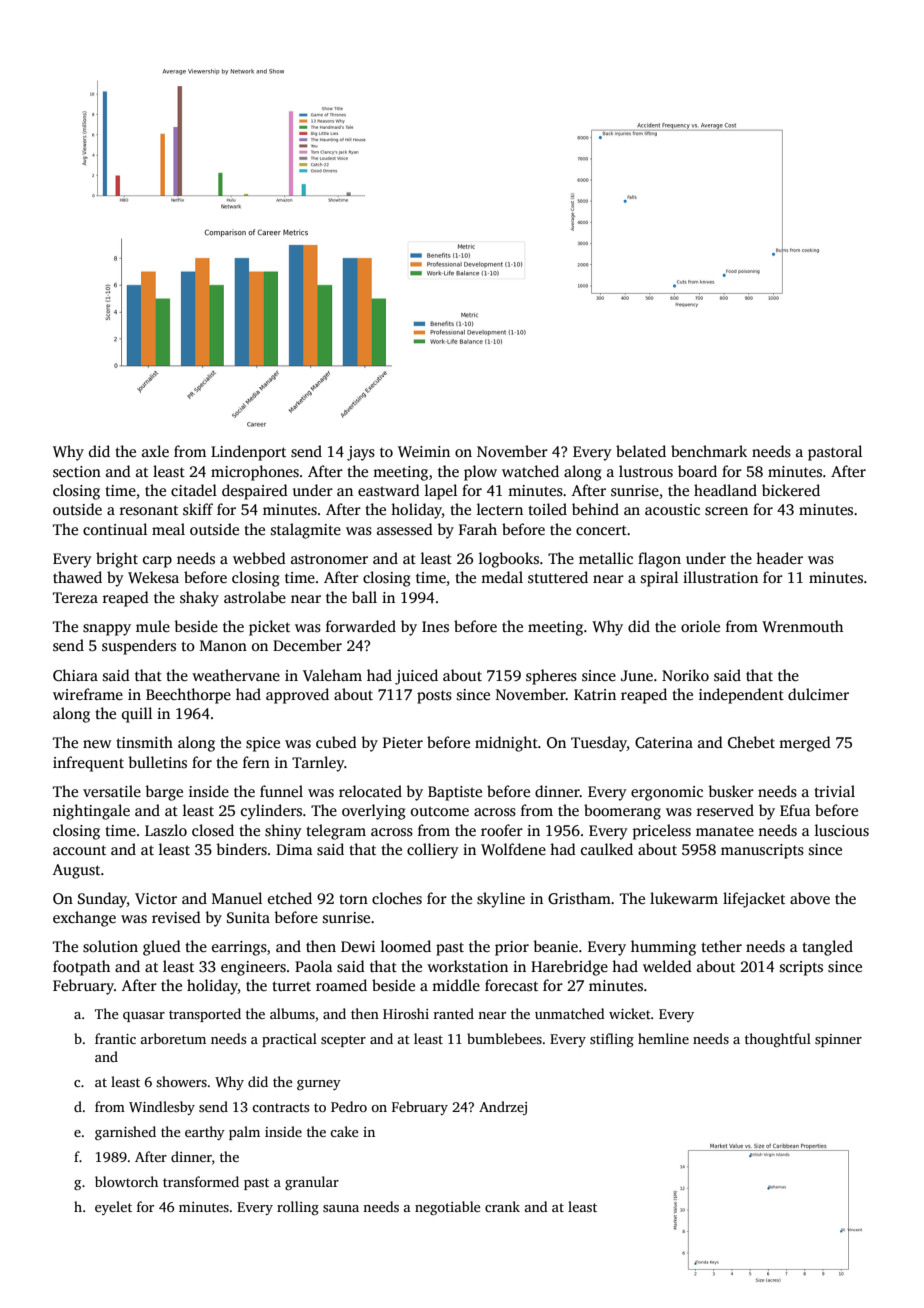 Image resolution: width=924 pixels, height=1308 pixels. What do you see at coordinates (341, 1208) in the screenshot?
I see `sauna` at bounding box center [341, 1208].
